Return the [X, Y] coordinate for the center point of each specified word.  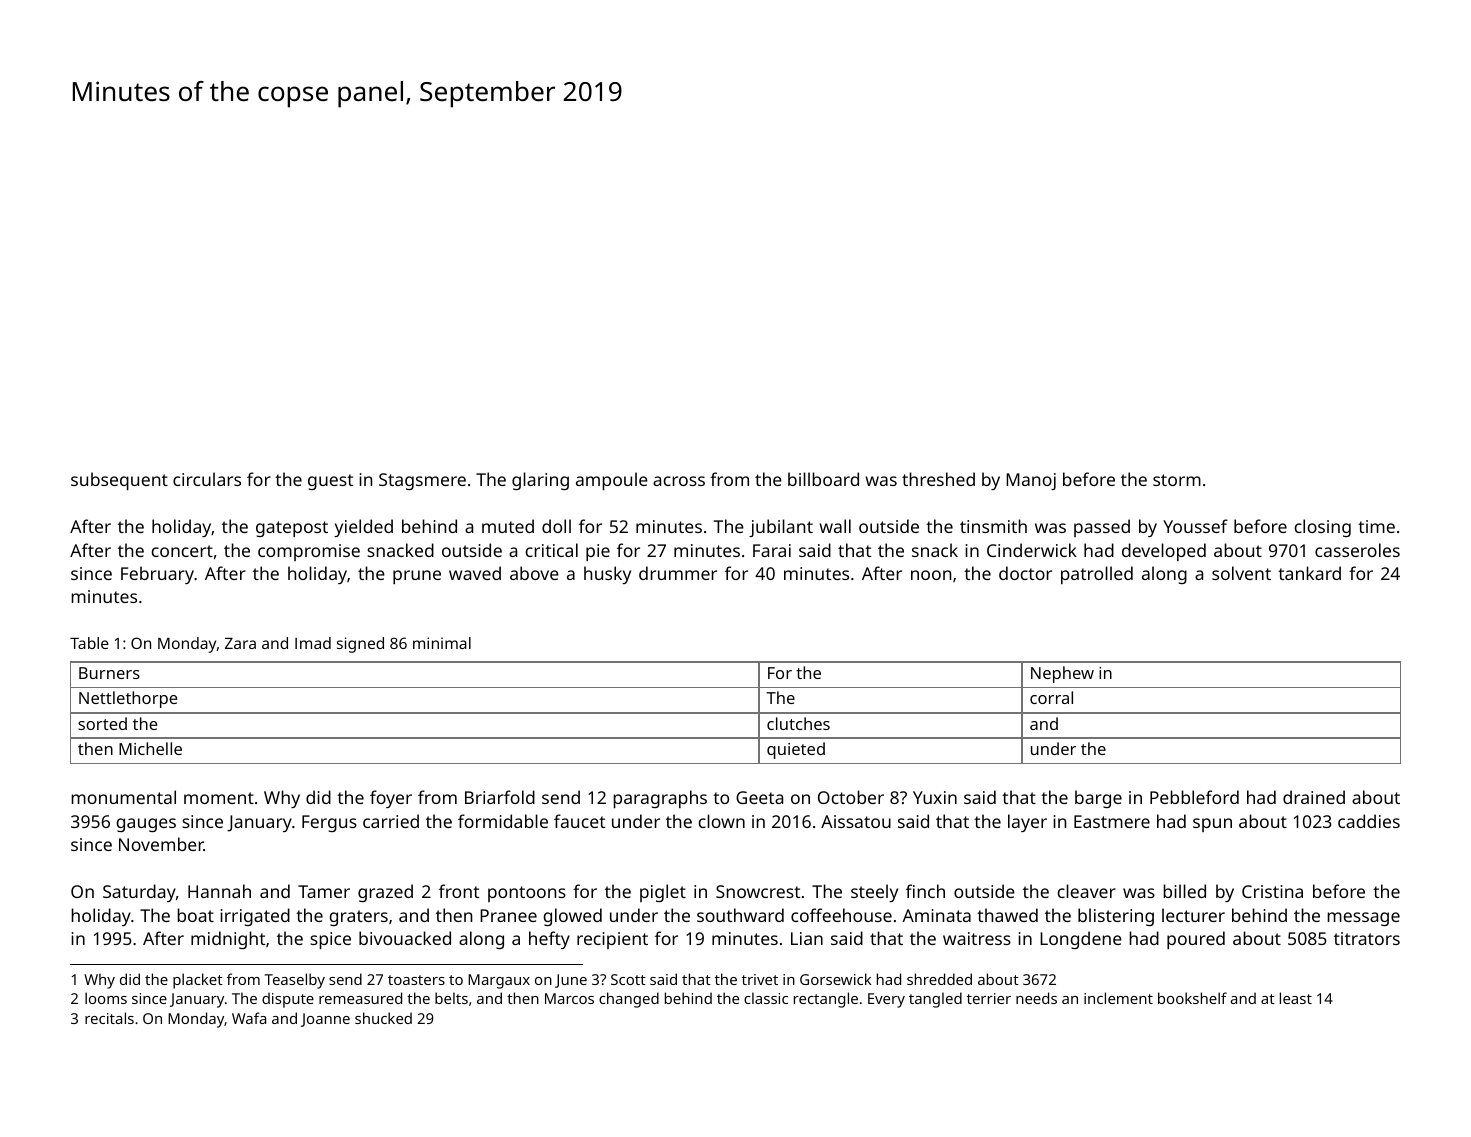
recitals [109, 1018]
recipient [612, 940]
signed [360, 645]
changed [629, 1000]
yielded [363, 528]
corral [1051, 697]
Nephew [1062, 674]
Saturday [139, 893]
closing [1322, 528]
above [534, 573]
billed [1184, 891]
